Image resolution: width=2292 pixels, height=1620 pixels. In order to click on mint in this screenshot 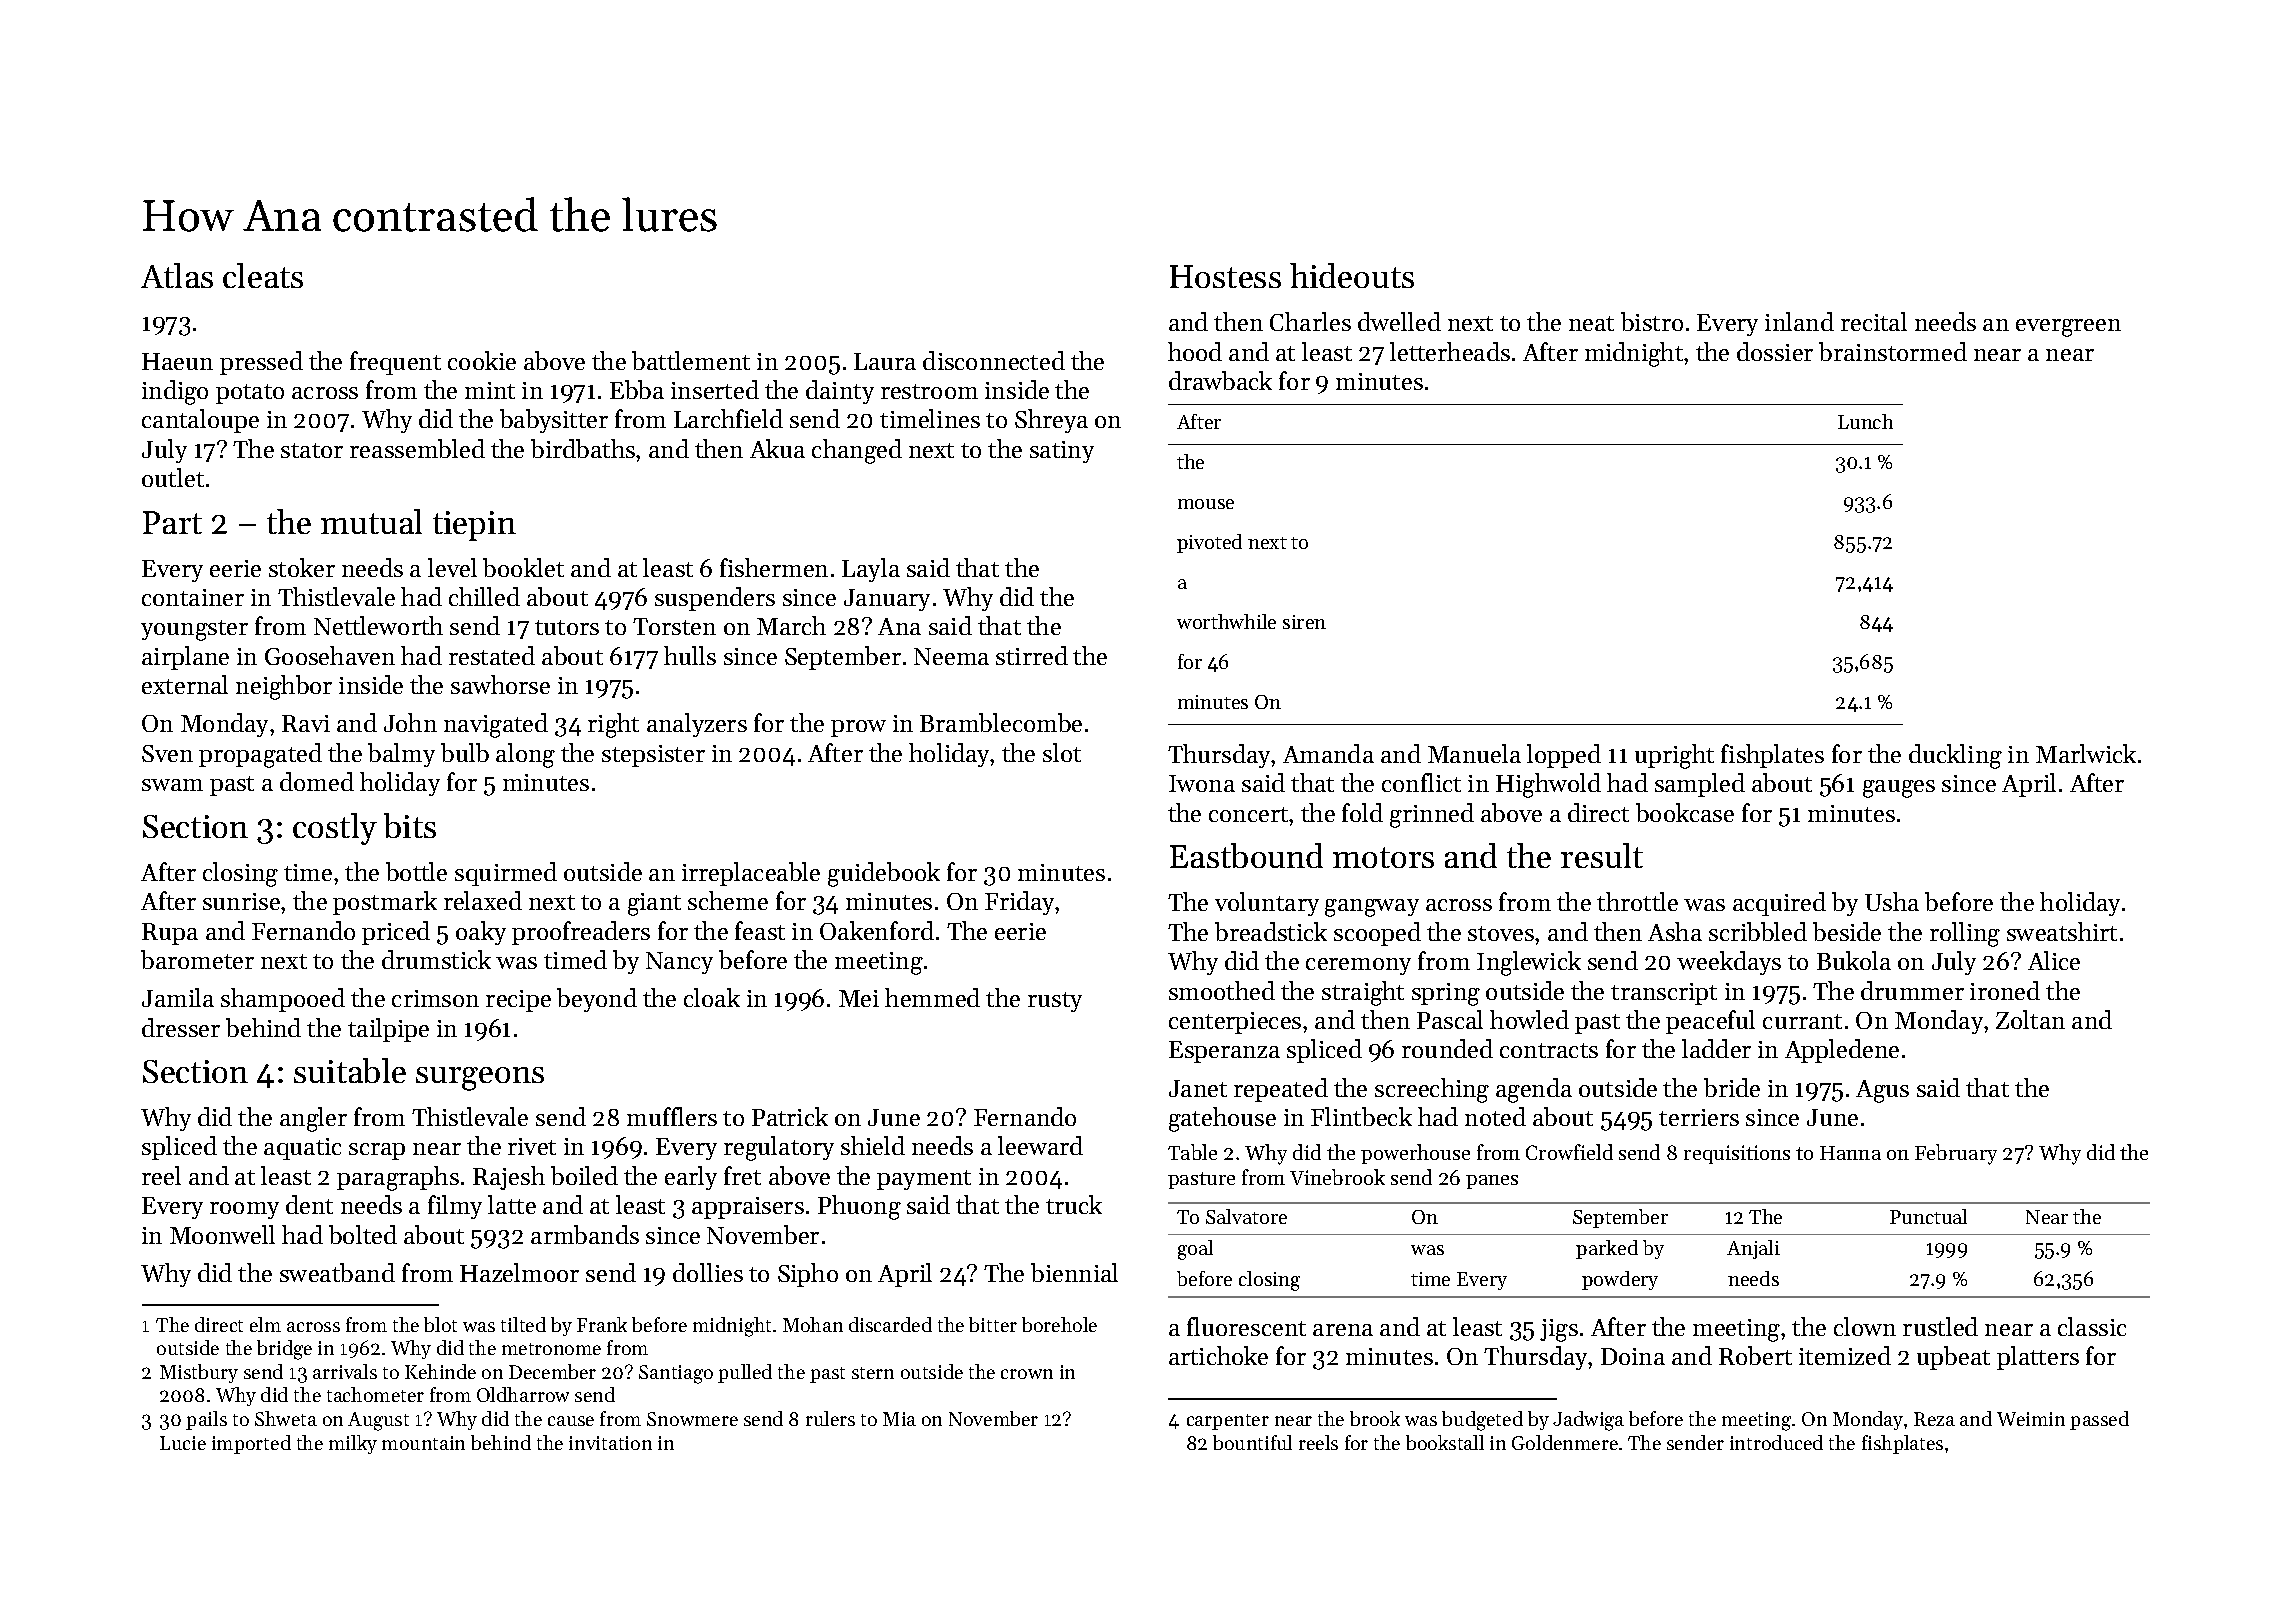, I will do `click(490, 390)`.
